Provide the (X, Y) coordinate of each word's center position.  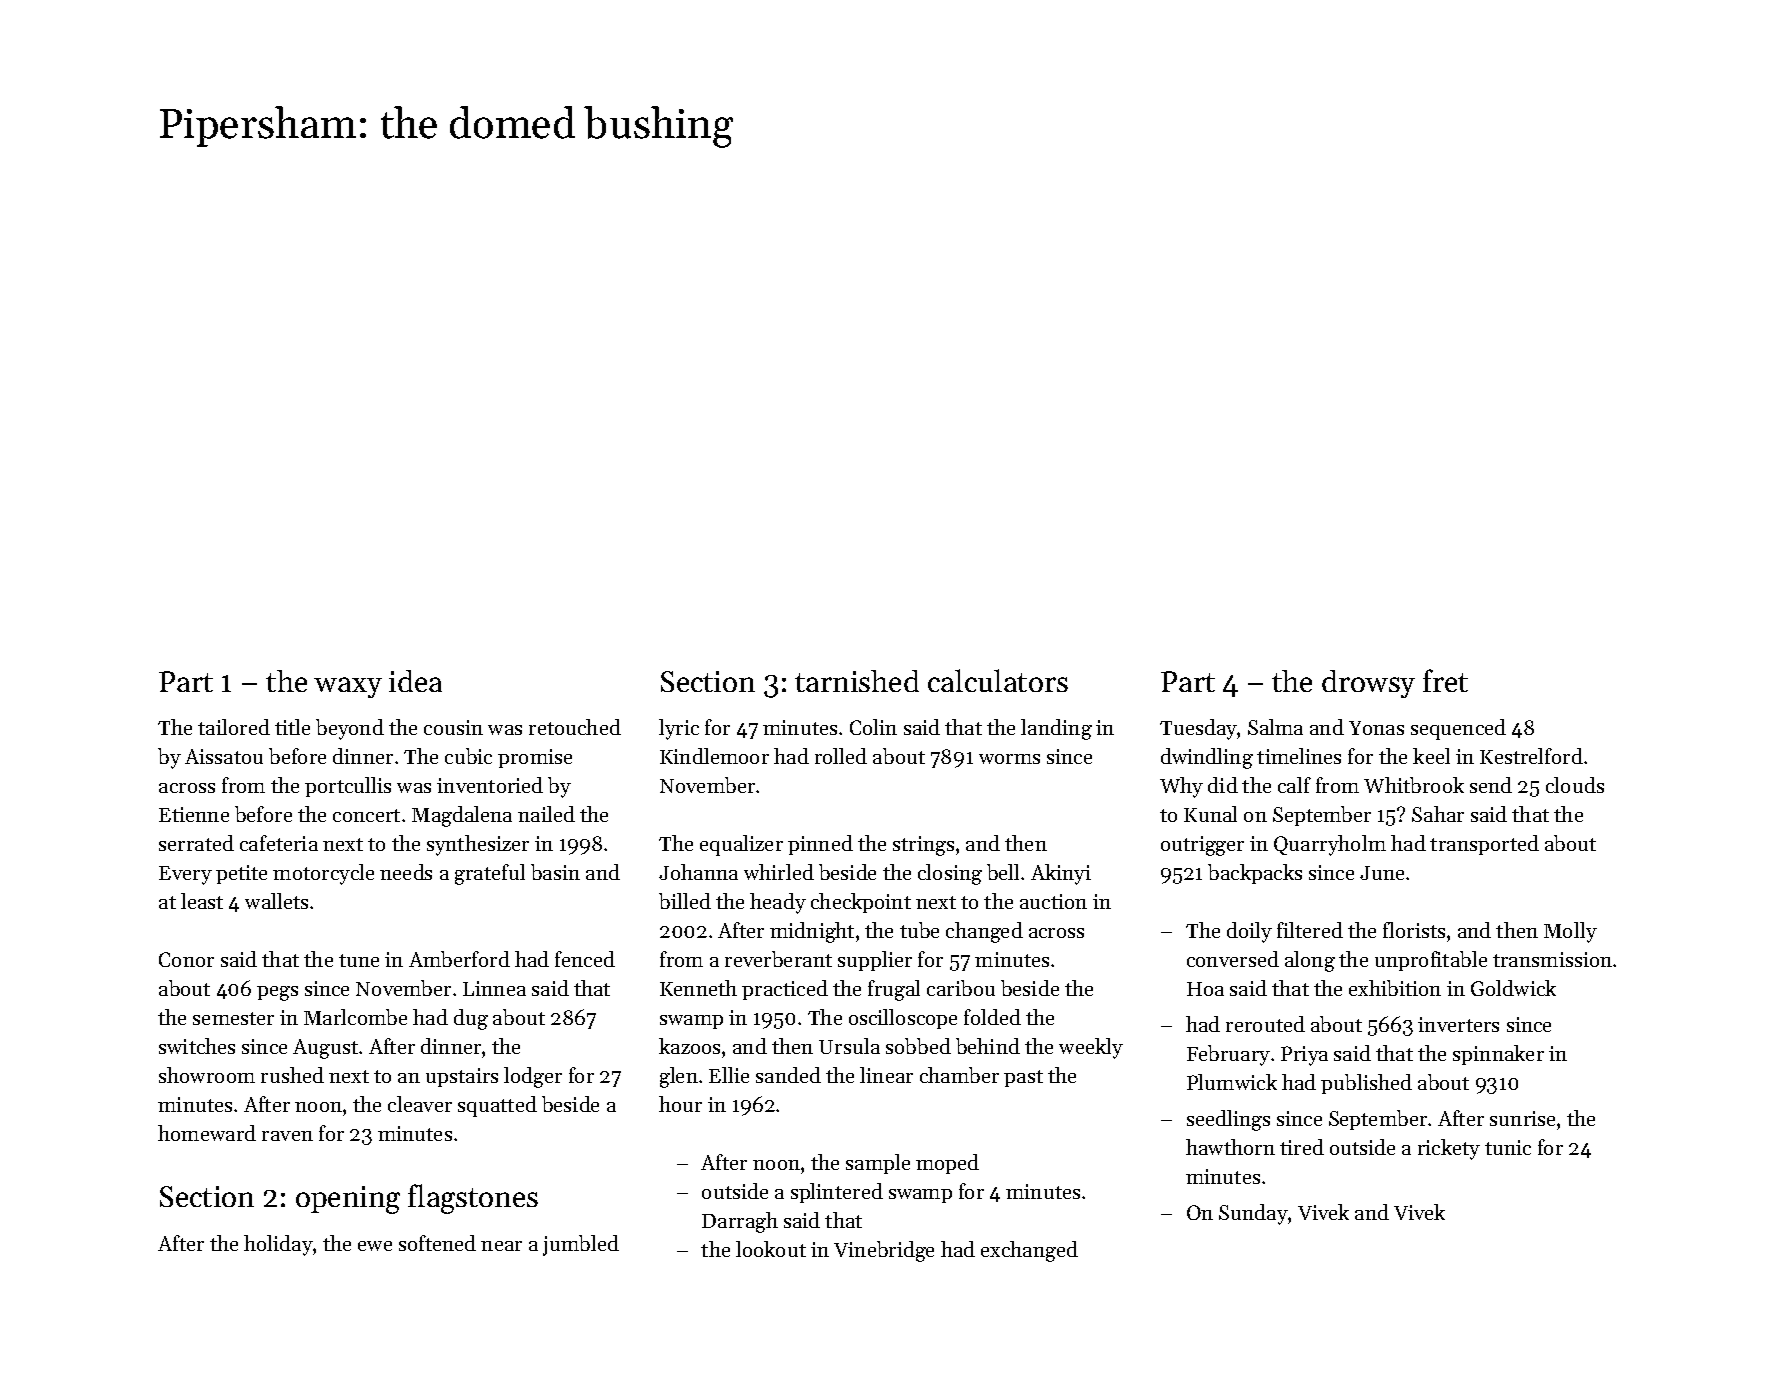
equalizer (741, 845)
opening (348, 1200)
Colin (873, 727)
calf (1294, 785)
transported (1484, 845)
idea (415, 681)
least (202, 901)
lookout (771, 1249)
